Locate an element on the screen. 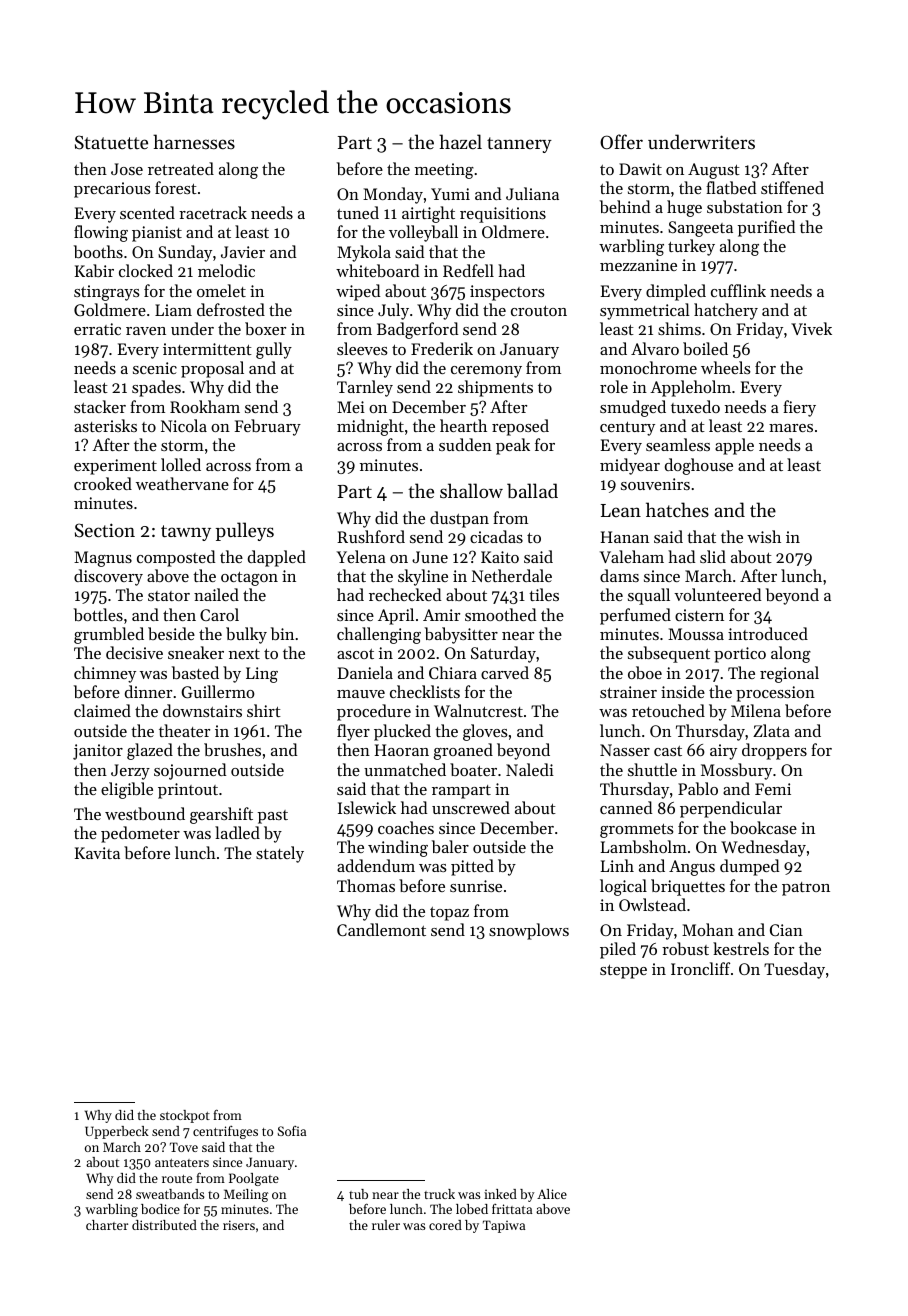 This screenshot has width=908, height=1316. Statuette is located at coordinates (111, 142).
